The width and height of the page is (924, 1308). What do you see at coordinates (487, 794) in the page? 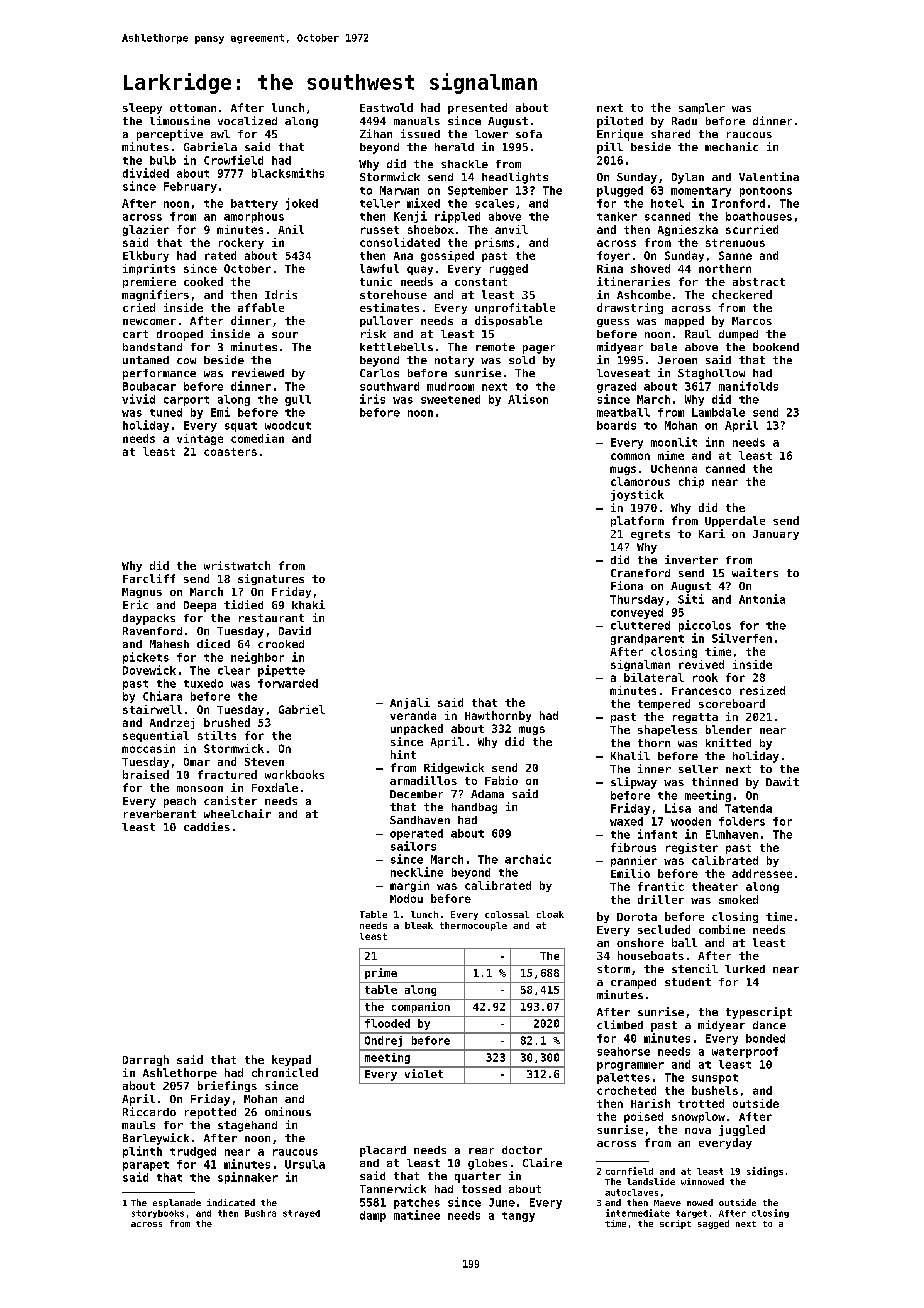
I see `Adama` at bounding box center [487, 794].
